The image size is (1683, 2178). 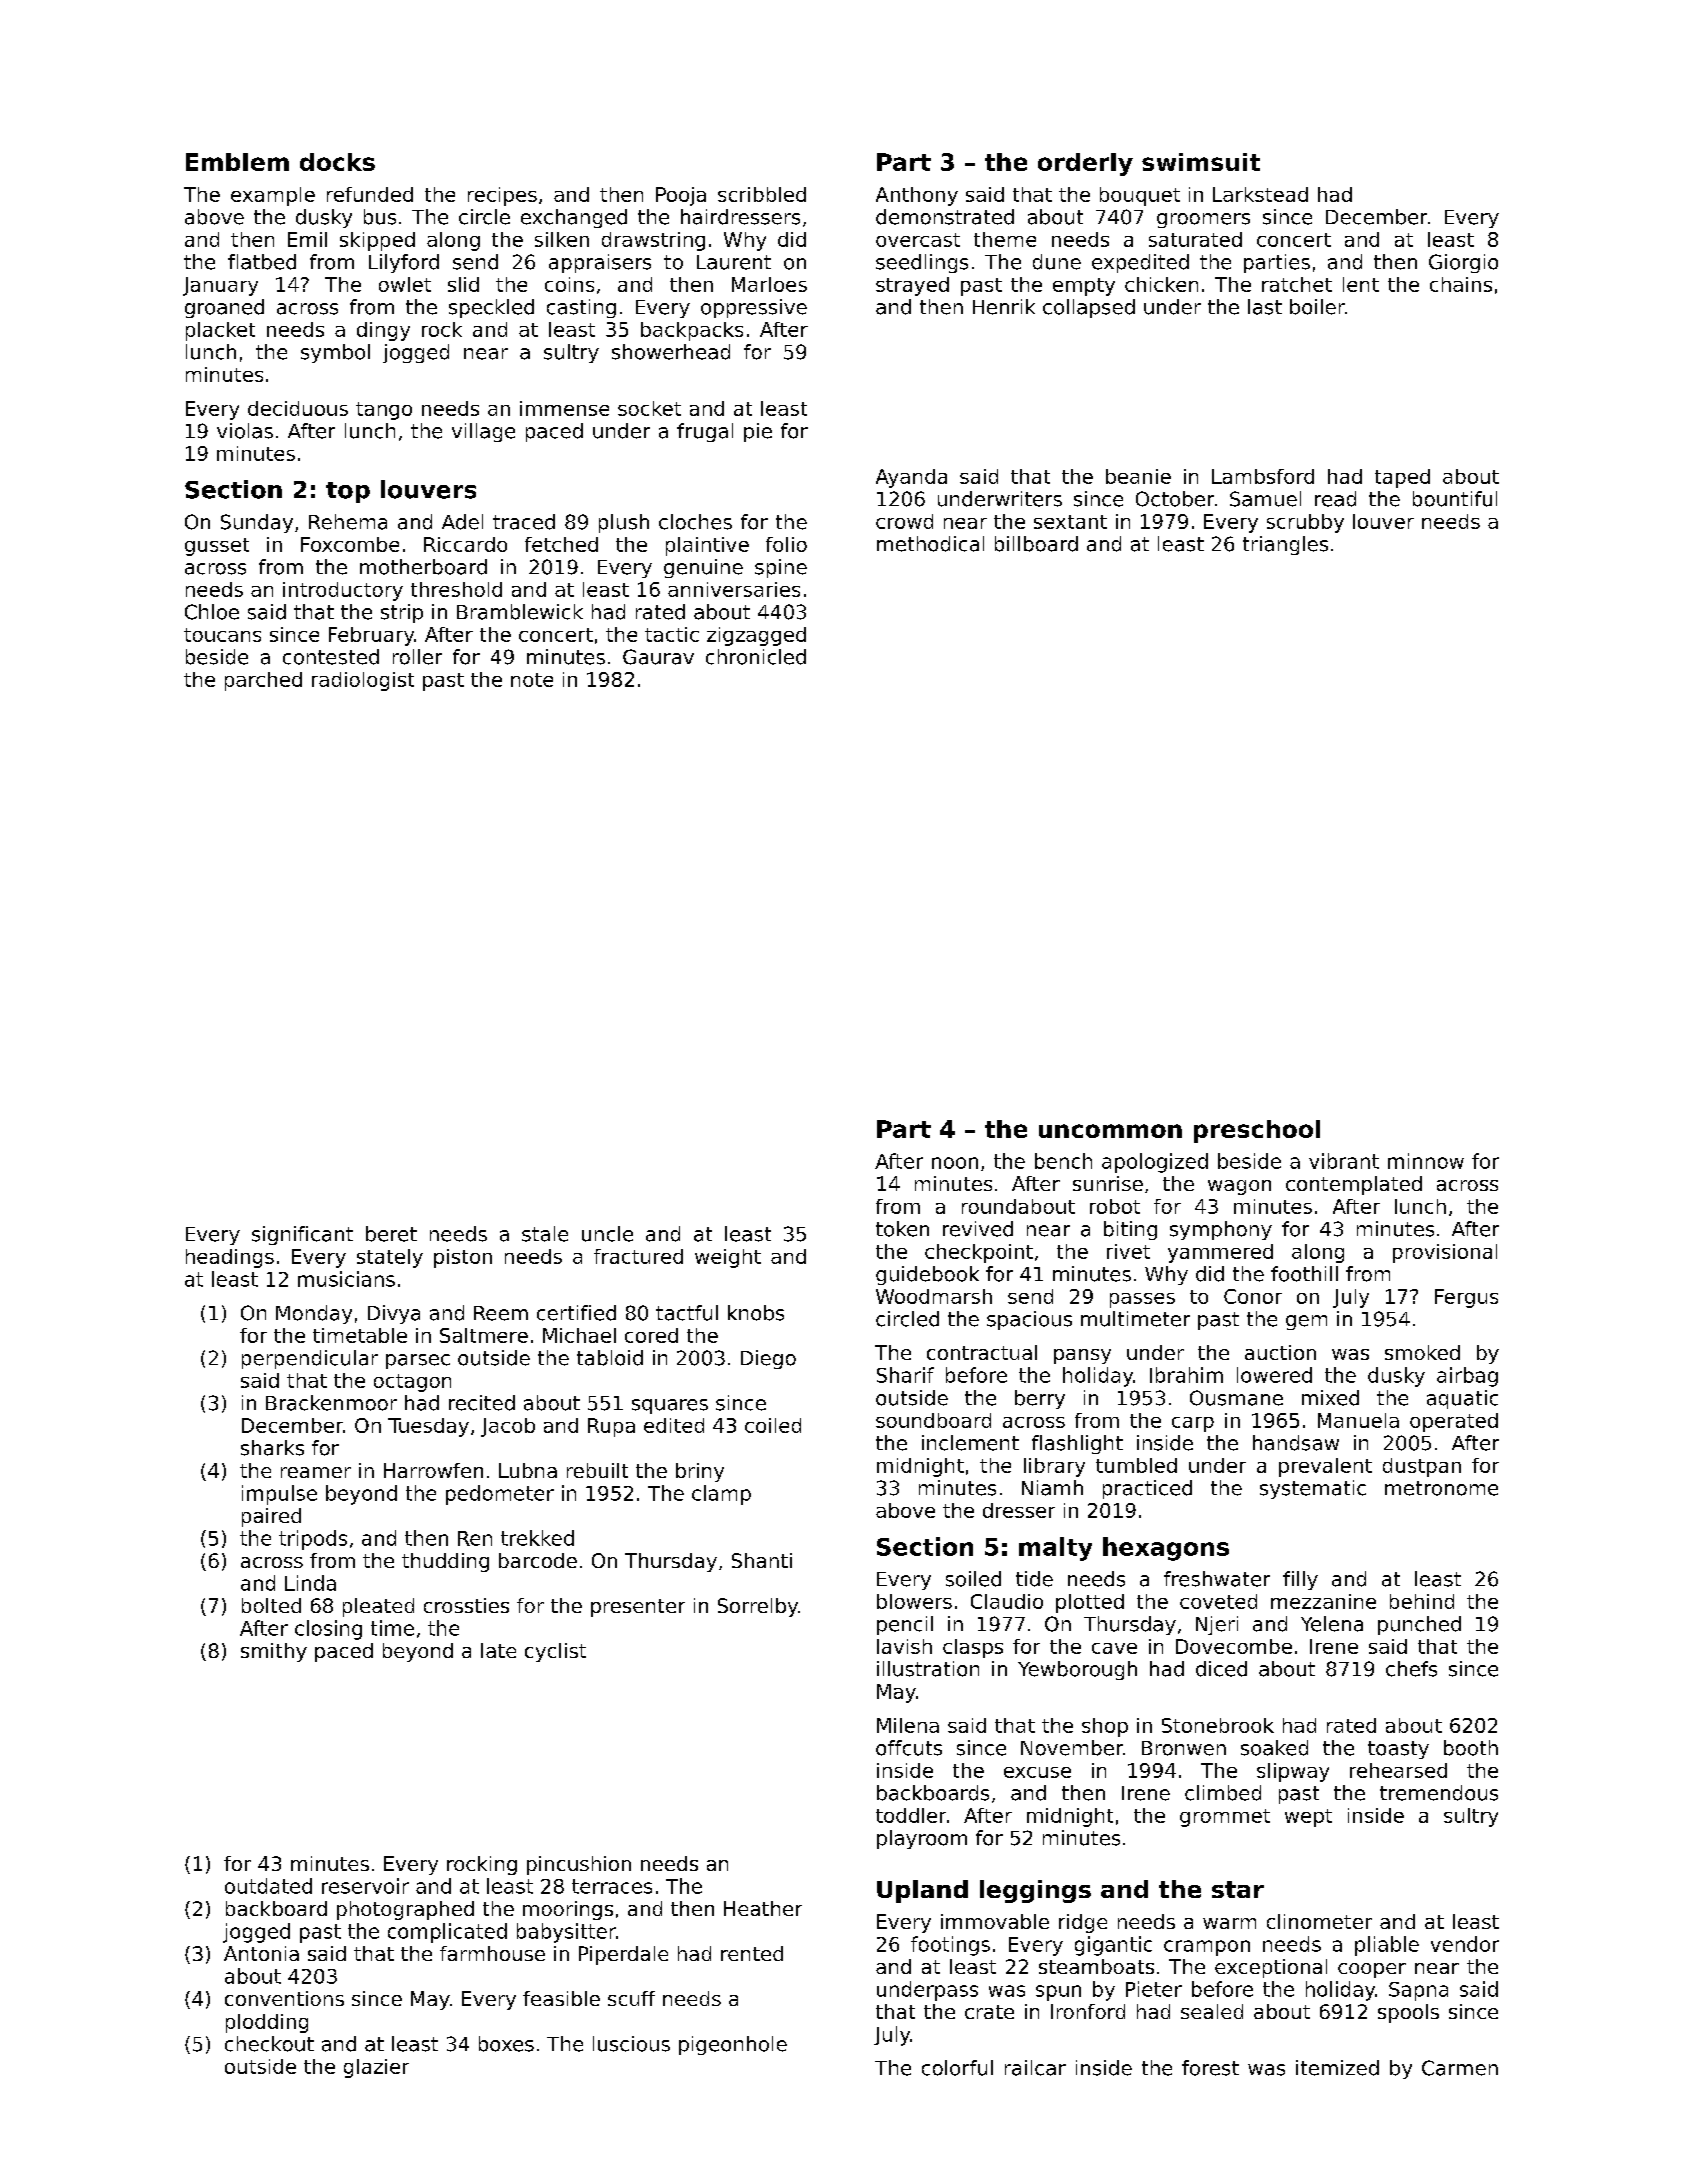 I want to click on smithy, so click(x=274, y=1652).
